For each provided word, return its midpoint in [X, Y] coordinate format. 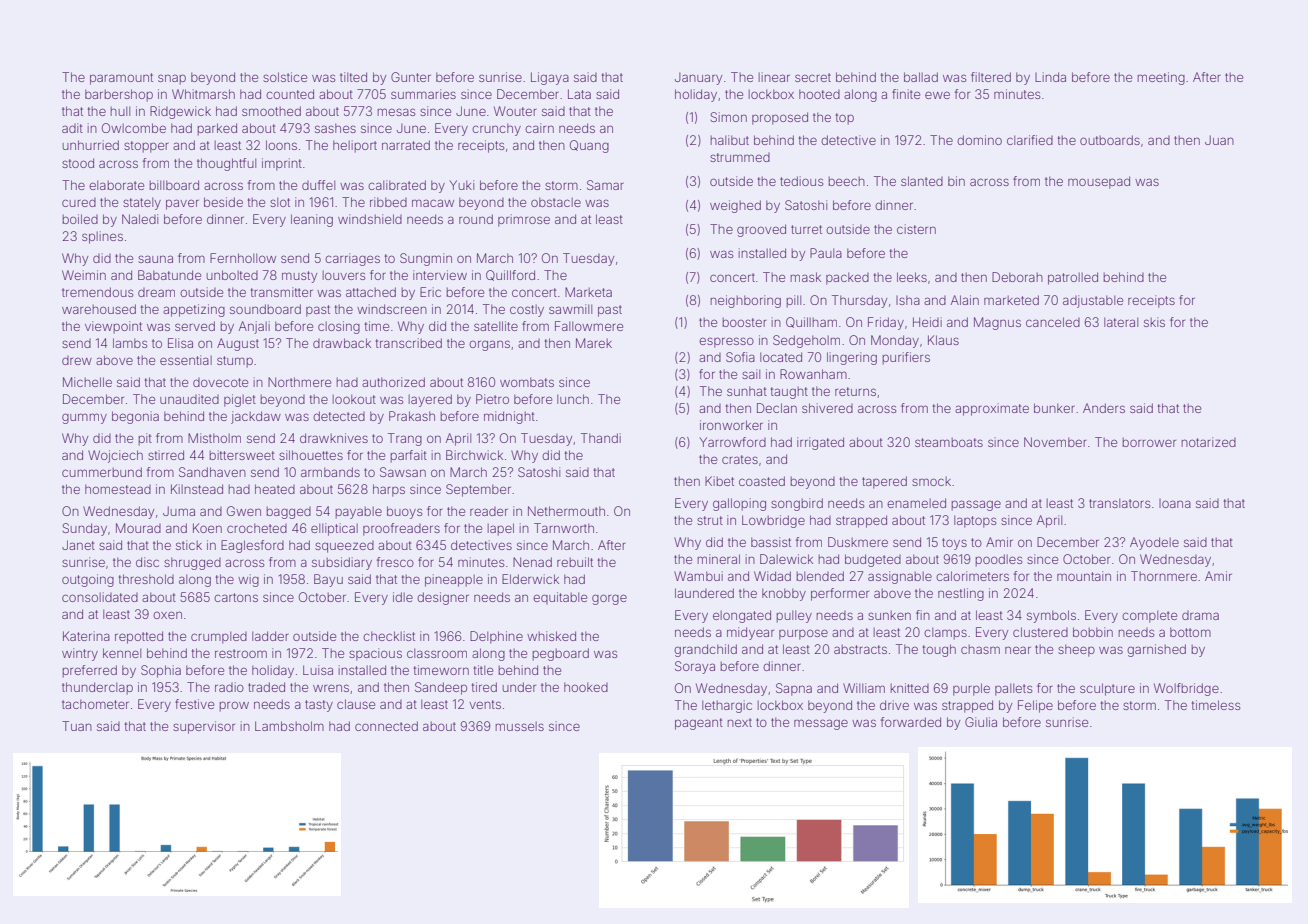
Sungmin [426, 259]
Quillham [811, 322]
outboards [1110, 140]
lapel [501, 529]
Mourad [138, 528]
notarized [1209, 442]
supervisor [204, 727]
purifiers [906, 358]
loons [281, 145]
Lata [579, 94]
